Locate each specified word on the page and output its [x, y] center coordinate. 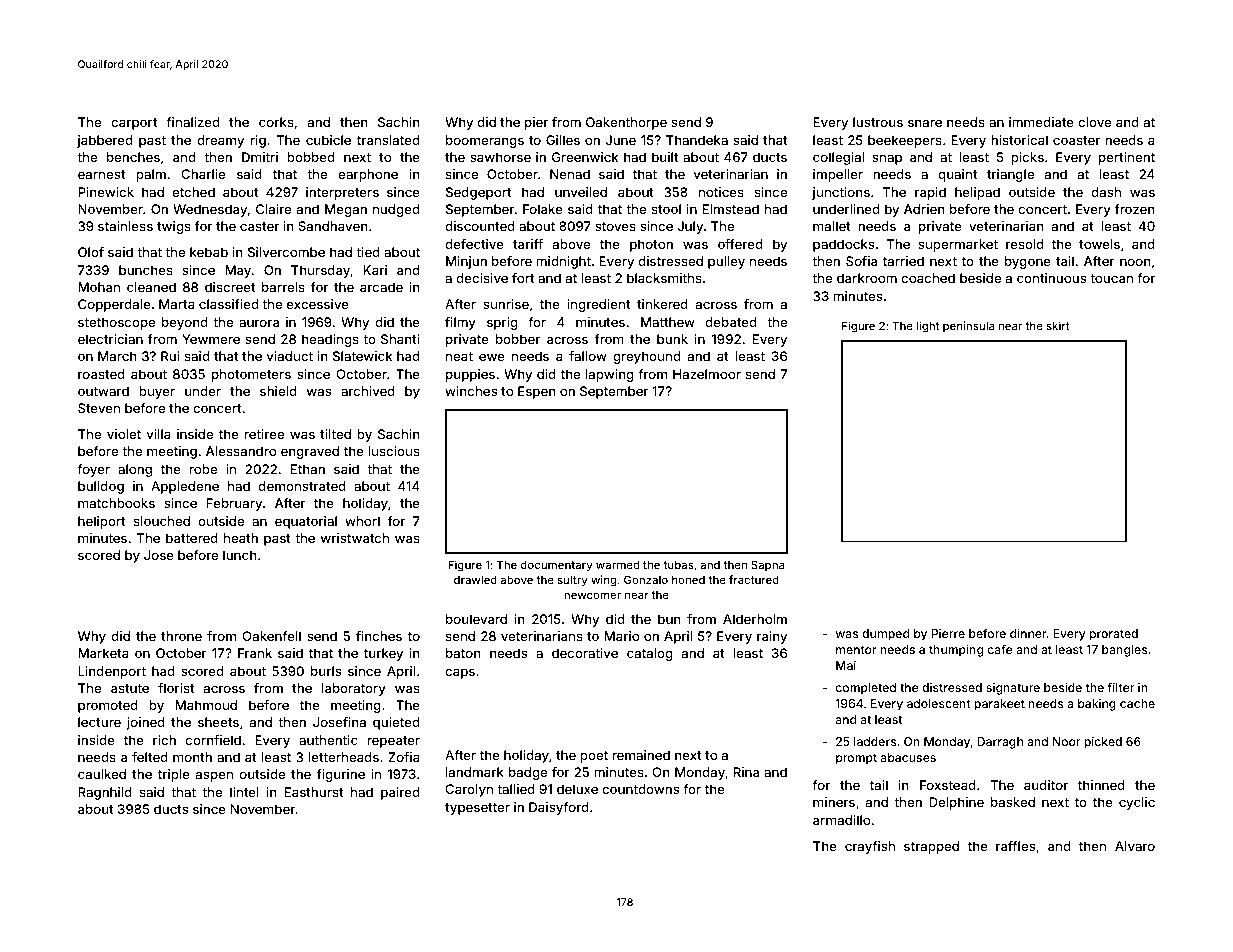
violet [124, 434]
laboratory [354, 689]
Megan [346, 210]
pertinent [1127, 158]
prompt [856, 759]
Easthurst [314, 792]
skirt [1058, 325]
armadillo [841, 820]
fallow [588, 356]
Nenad [570, 174]
